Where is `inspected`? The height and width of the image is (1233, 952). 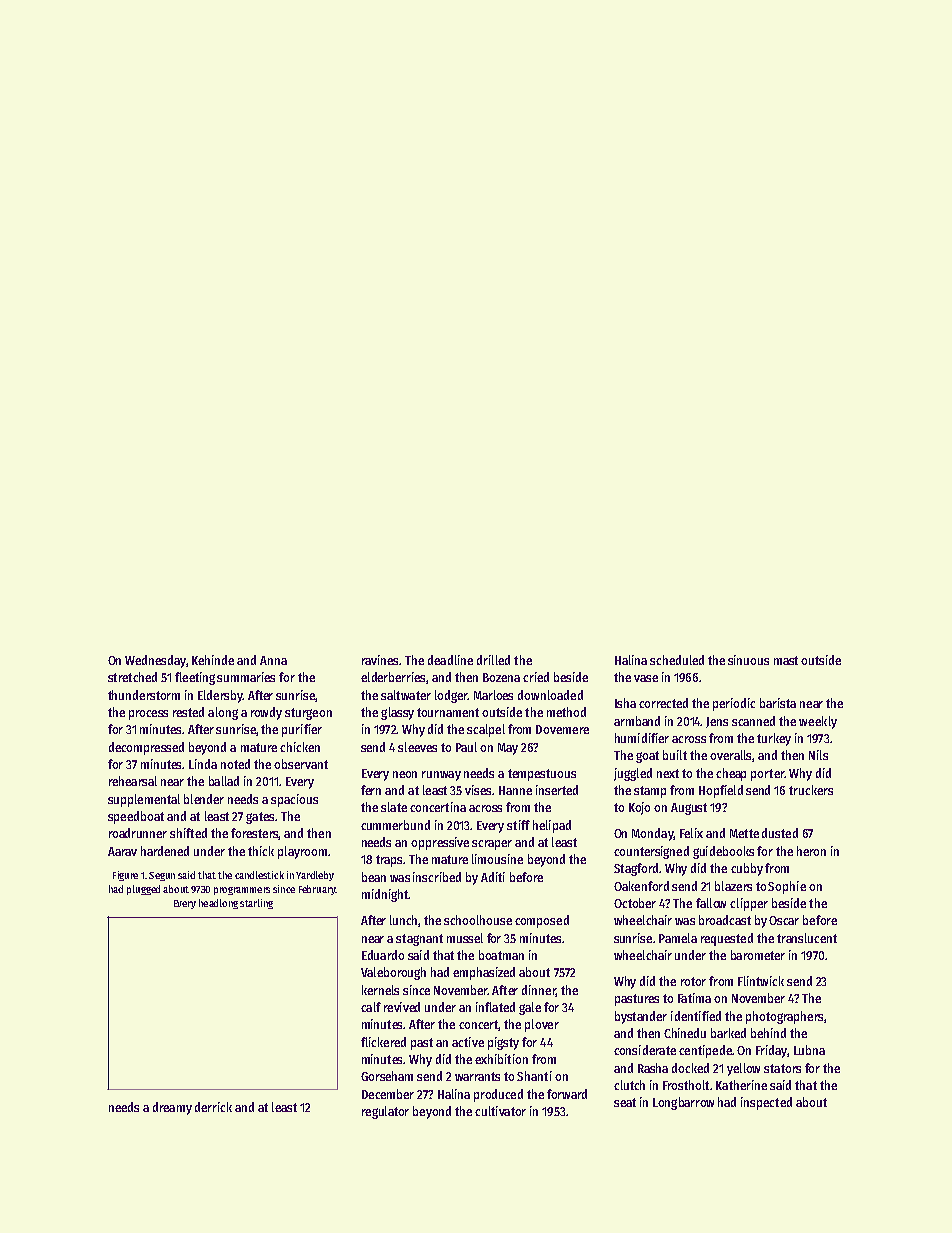
inspected is located at coordinates (766, 1103).
